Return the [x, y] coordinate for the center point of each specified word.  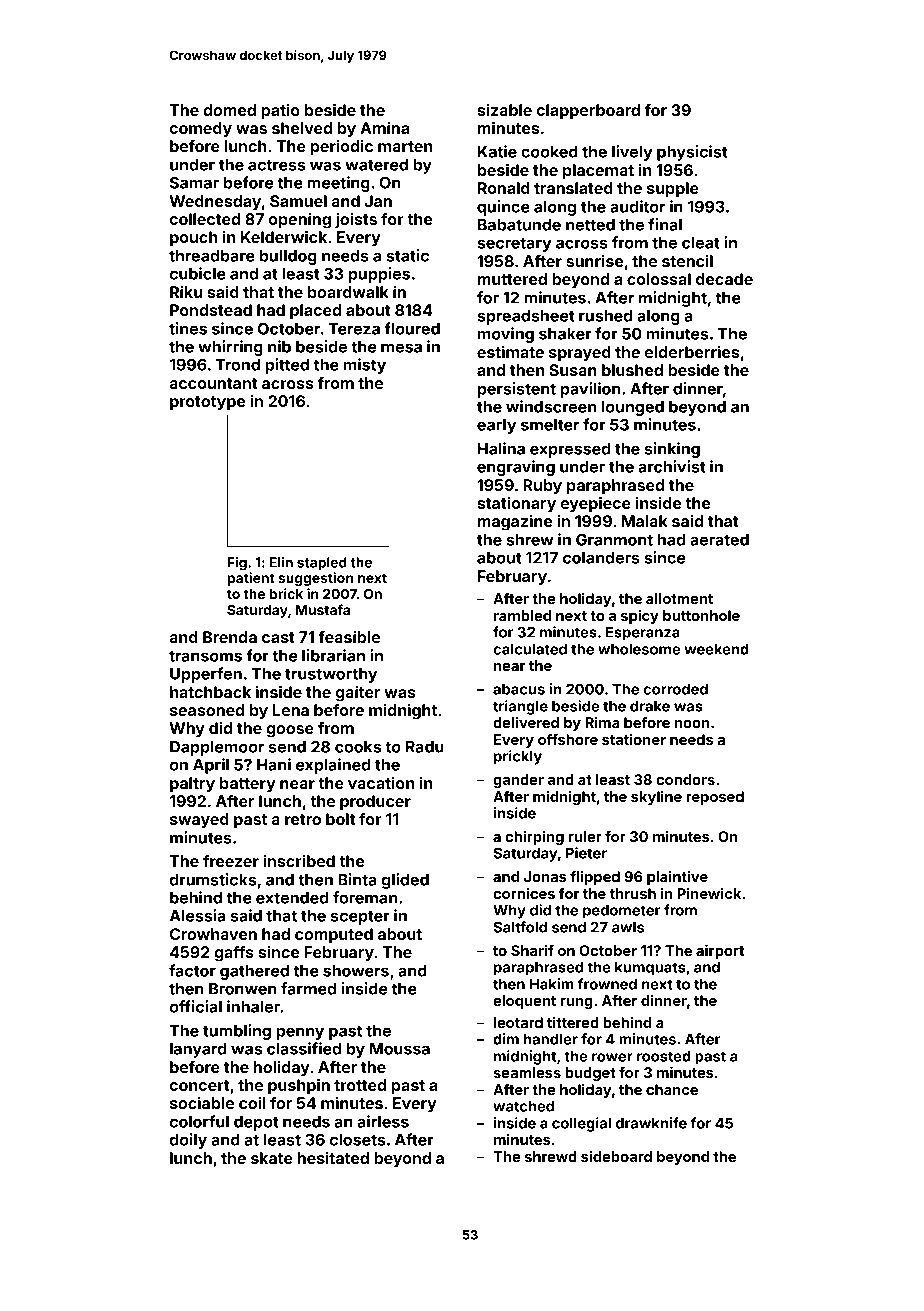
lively [632, 153]
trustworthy [331, 675]
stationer [634, 739]
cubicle [198, 273]
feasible [349, 637]
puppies [379, 275]
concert [200, 1085]
